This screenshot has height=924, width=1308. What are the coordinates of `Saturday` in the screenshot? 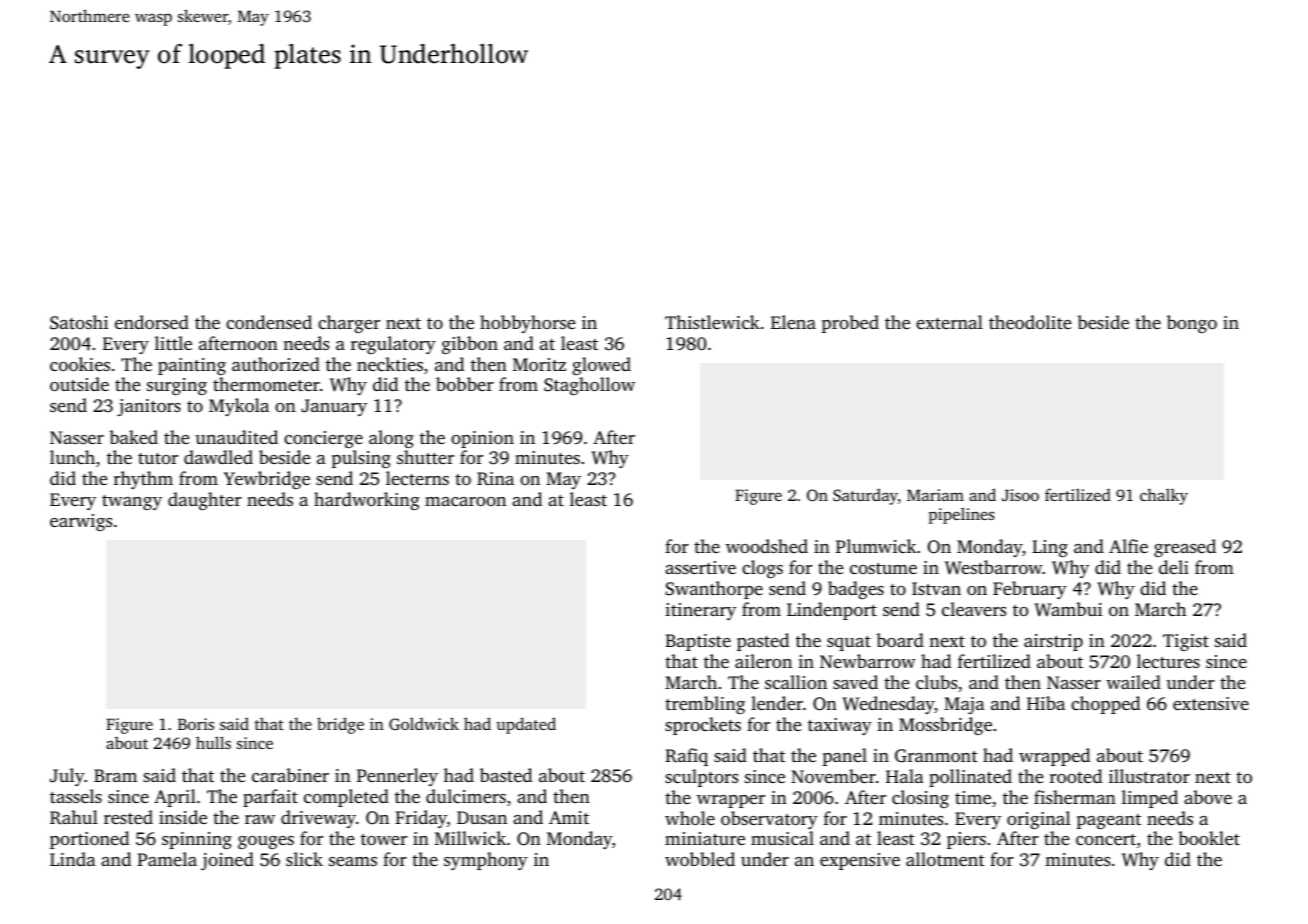 It's located at (865, 496).
